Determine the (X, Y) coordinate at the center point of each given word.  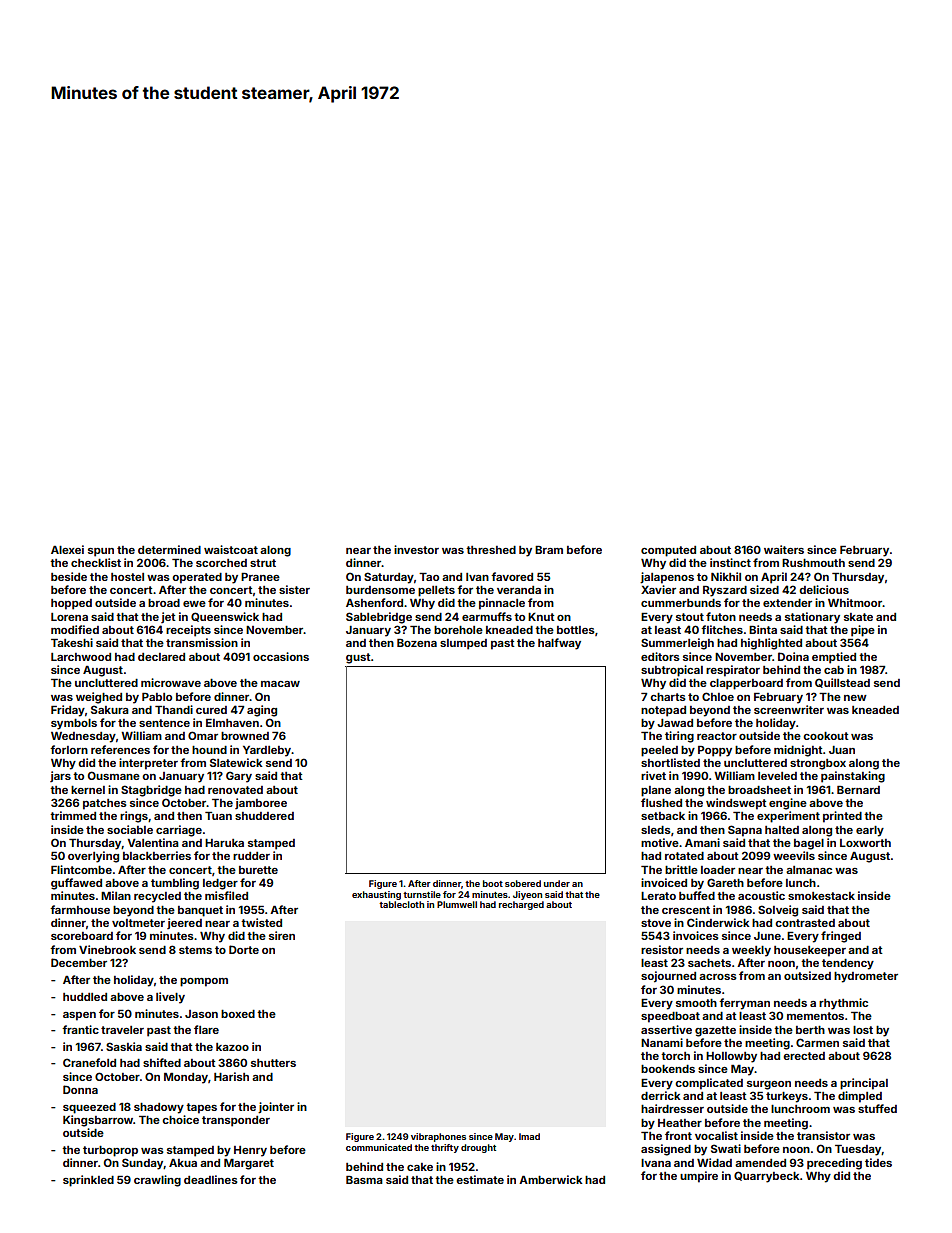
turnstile (422, 894)
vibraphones (438, 1137)
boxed (238, 1014)
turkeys (787, 1097)
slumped (463, 644)
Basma (364, 1179)
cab (834, 670)
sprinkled (88, 1181)
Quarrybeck (767, 1177)
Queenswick (225, 617)
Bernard (858, 789)
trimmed (73, 815)
